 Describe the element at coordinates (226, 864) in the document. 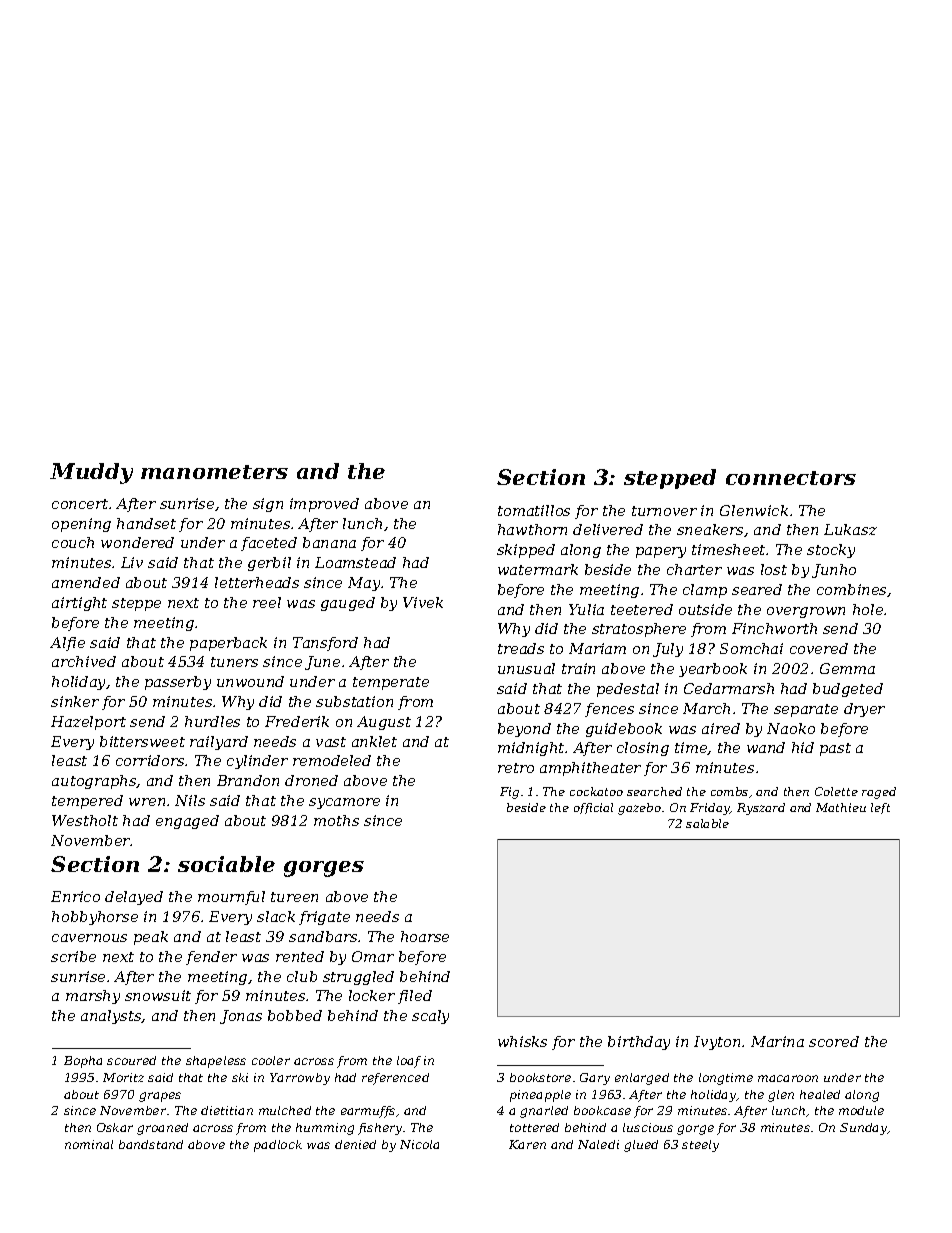

I see `sociable` at that location.
